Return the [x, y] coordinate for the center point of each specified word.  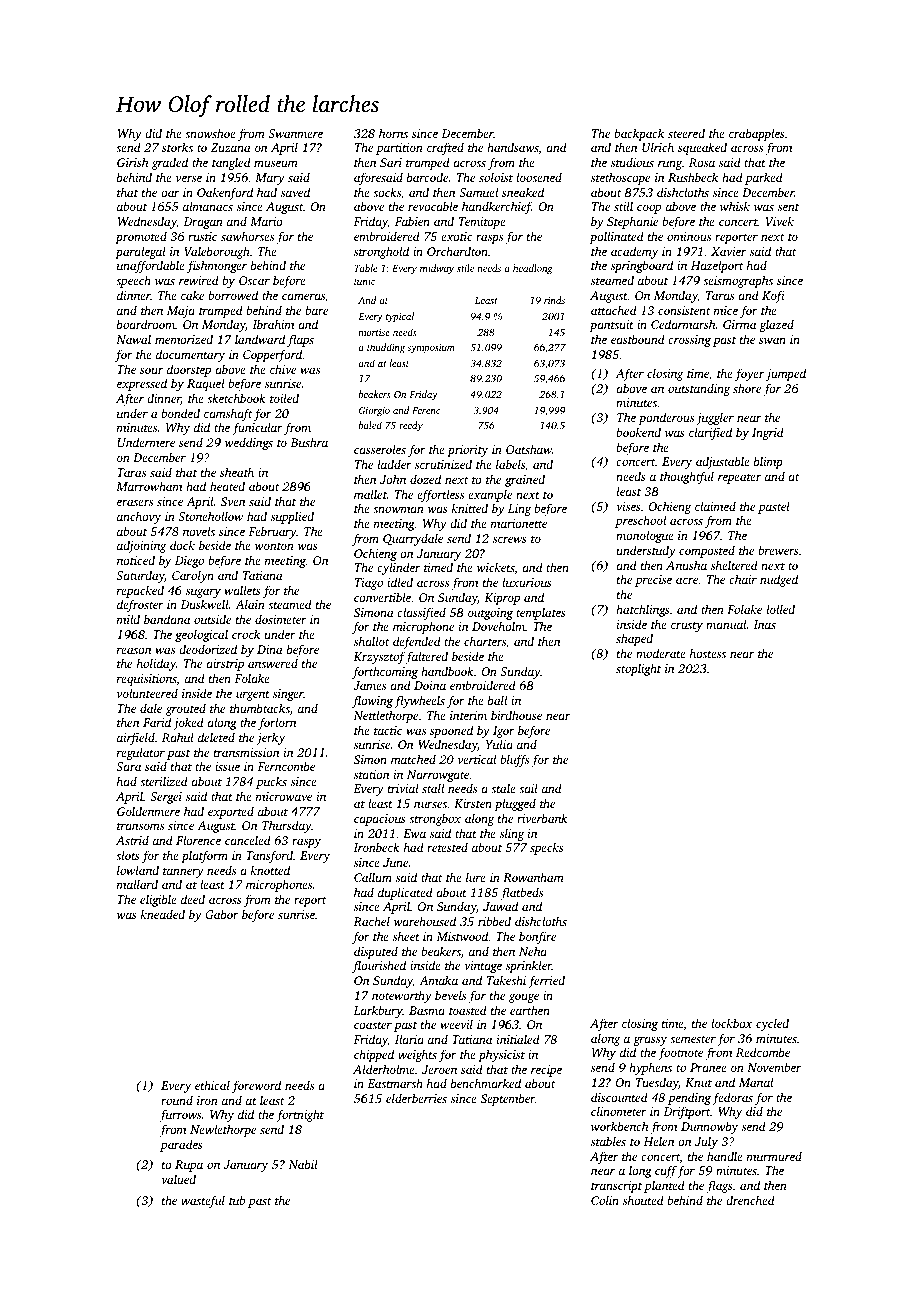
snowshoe [210, 133]
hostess [708, 653]
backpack [639, 134]
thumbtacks [260, 708]
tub [237, 1200]
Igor [504, 732]
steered [686, 133]
